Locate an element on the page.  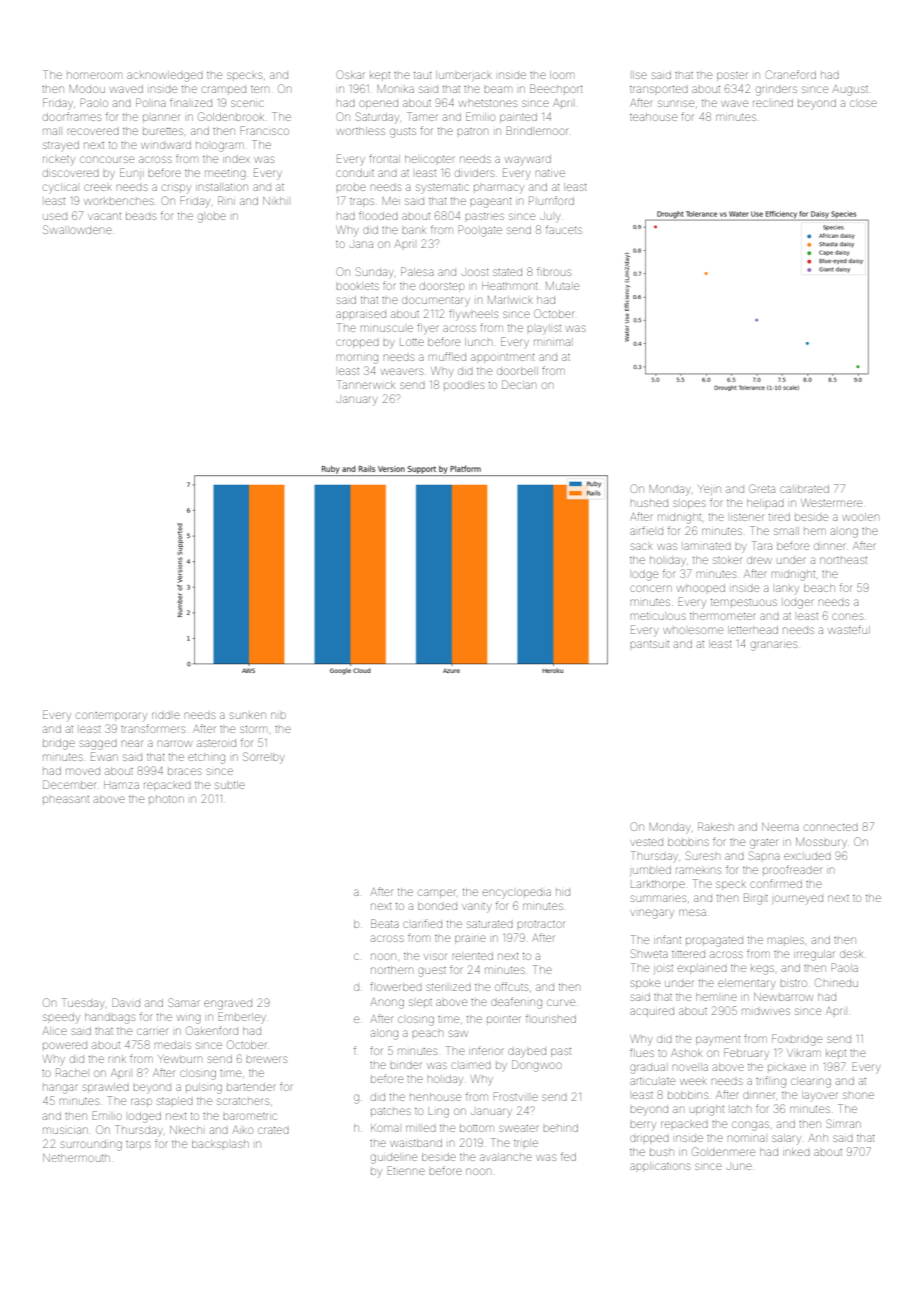
taut is located at coordinates (423, 75).
